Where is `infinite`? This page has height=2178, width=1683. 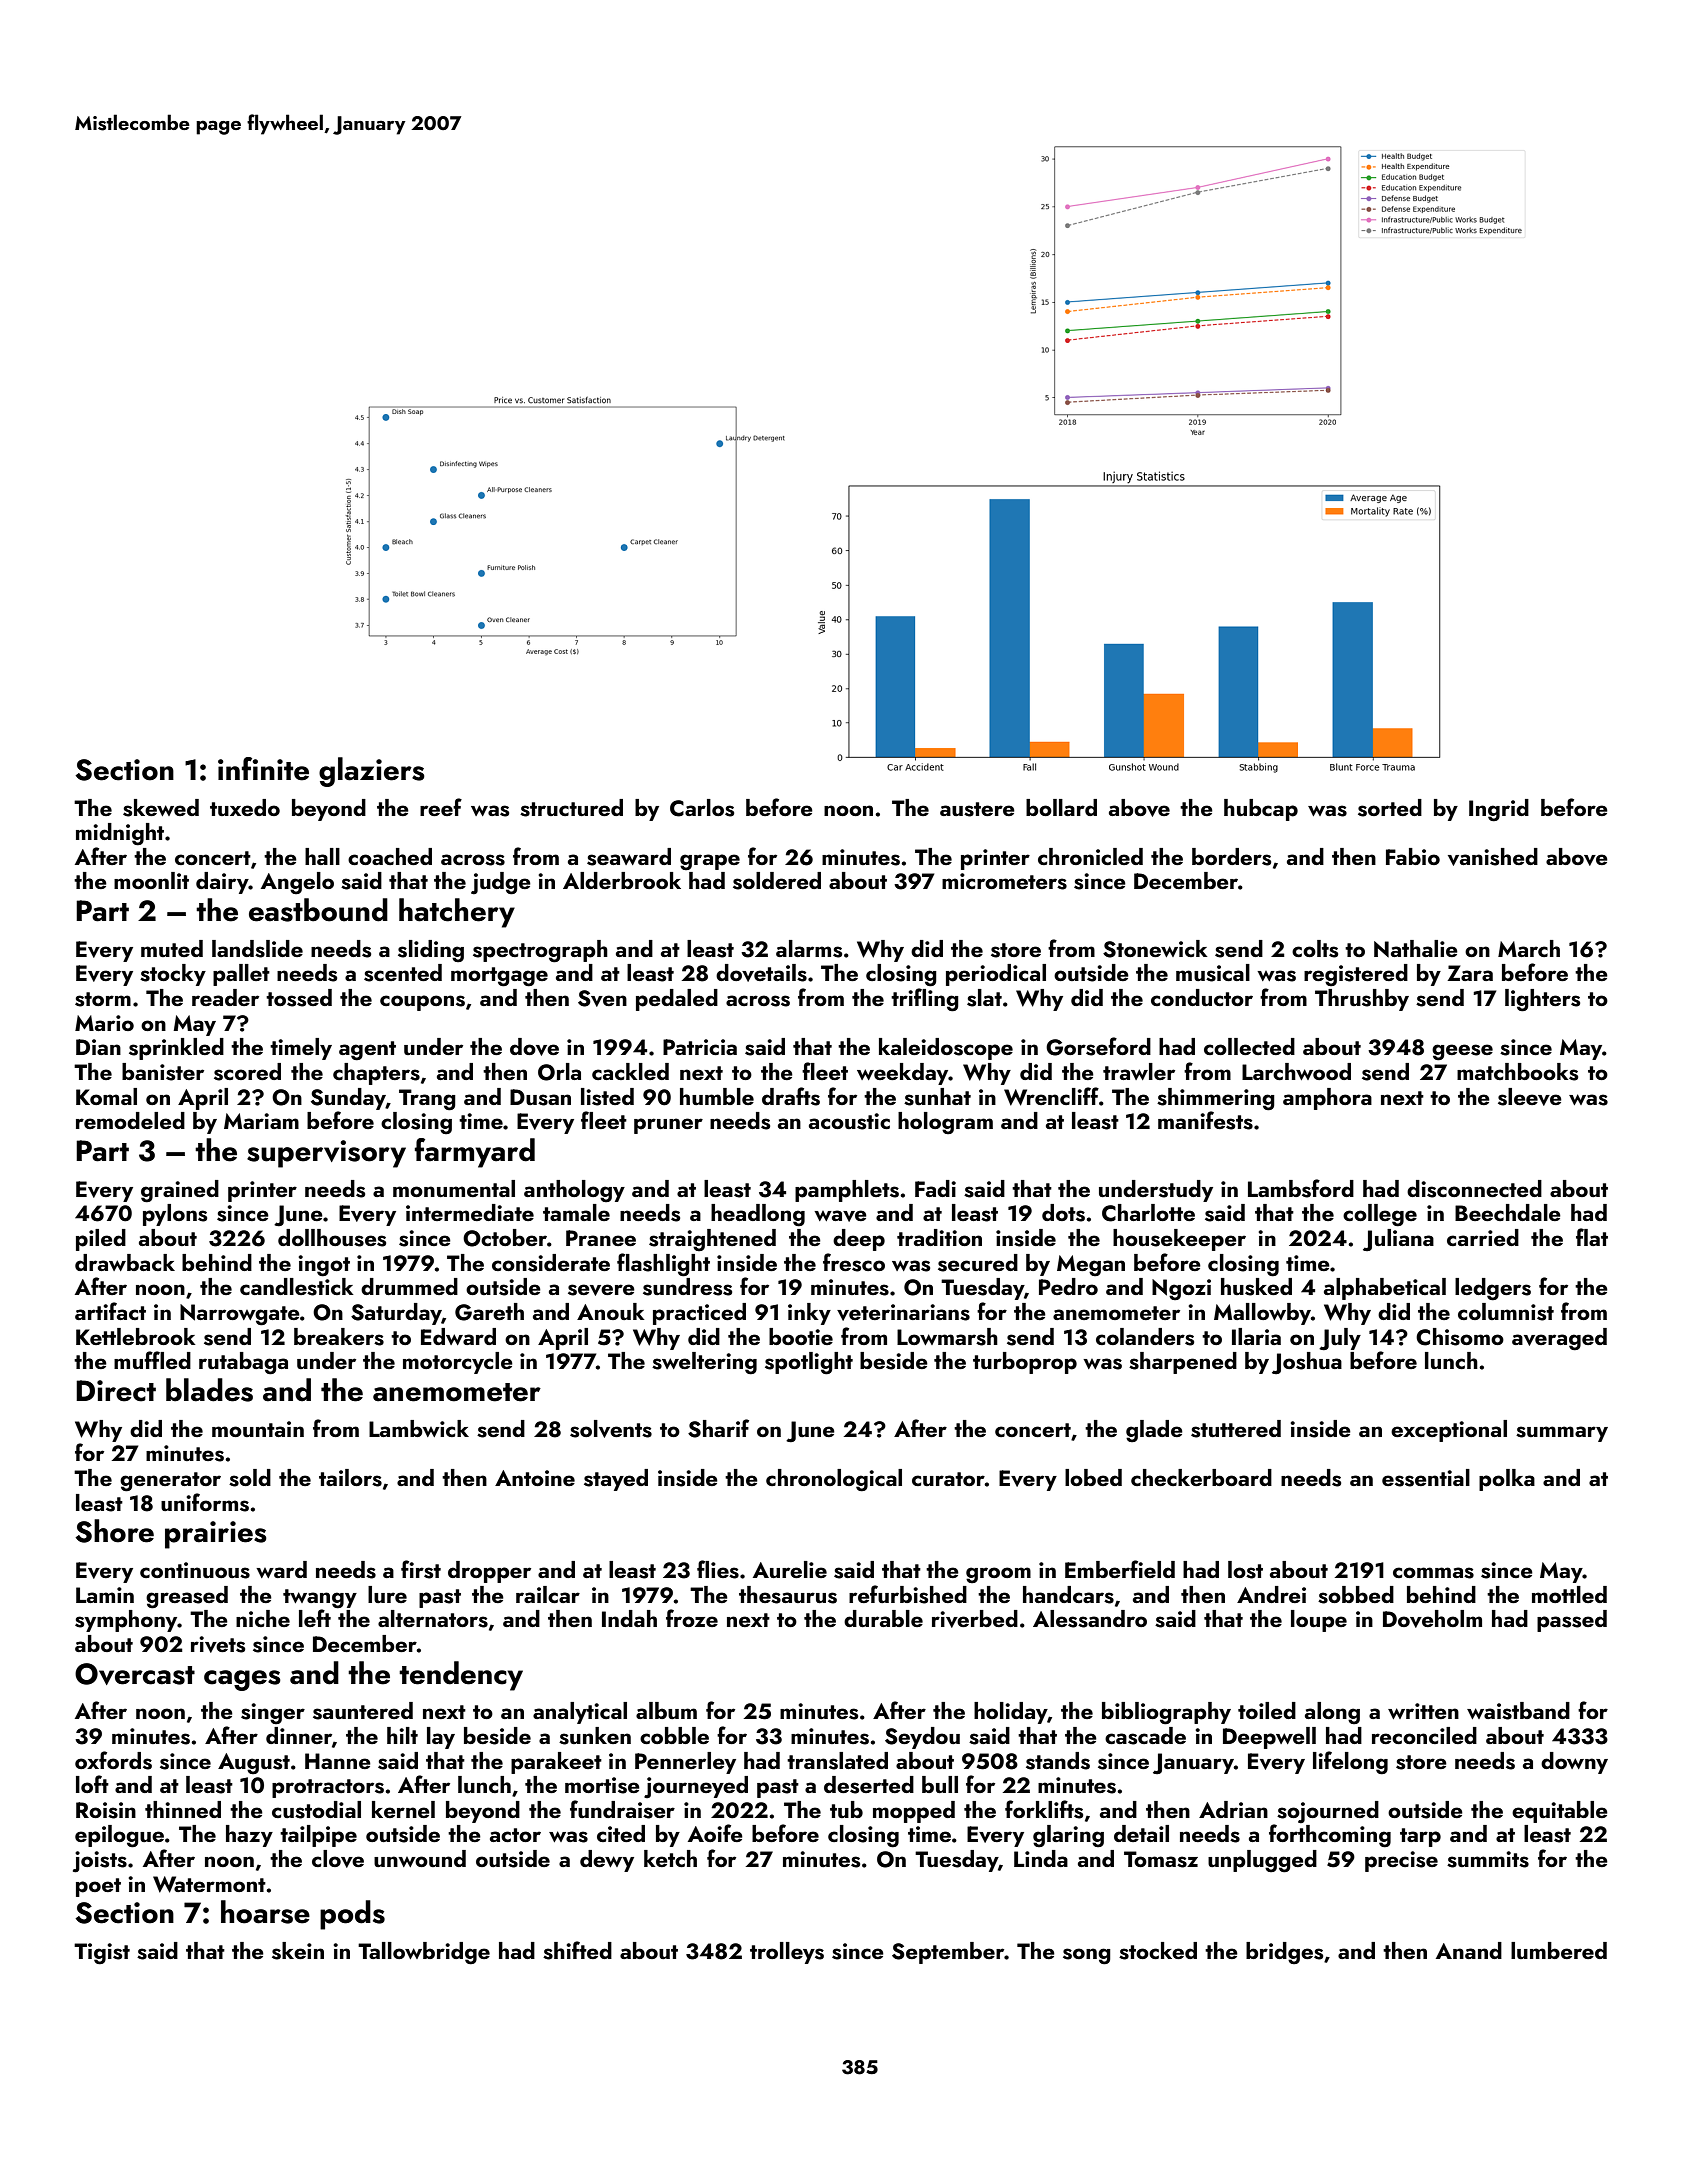
infinite is located at coordinates (263, 769).
